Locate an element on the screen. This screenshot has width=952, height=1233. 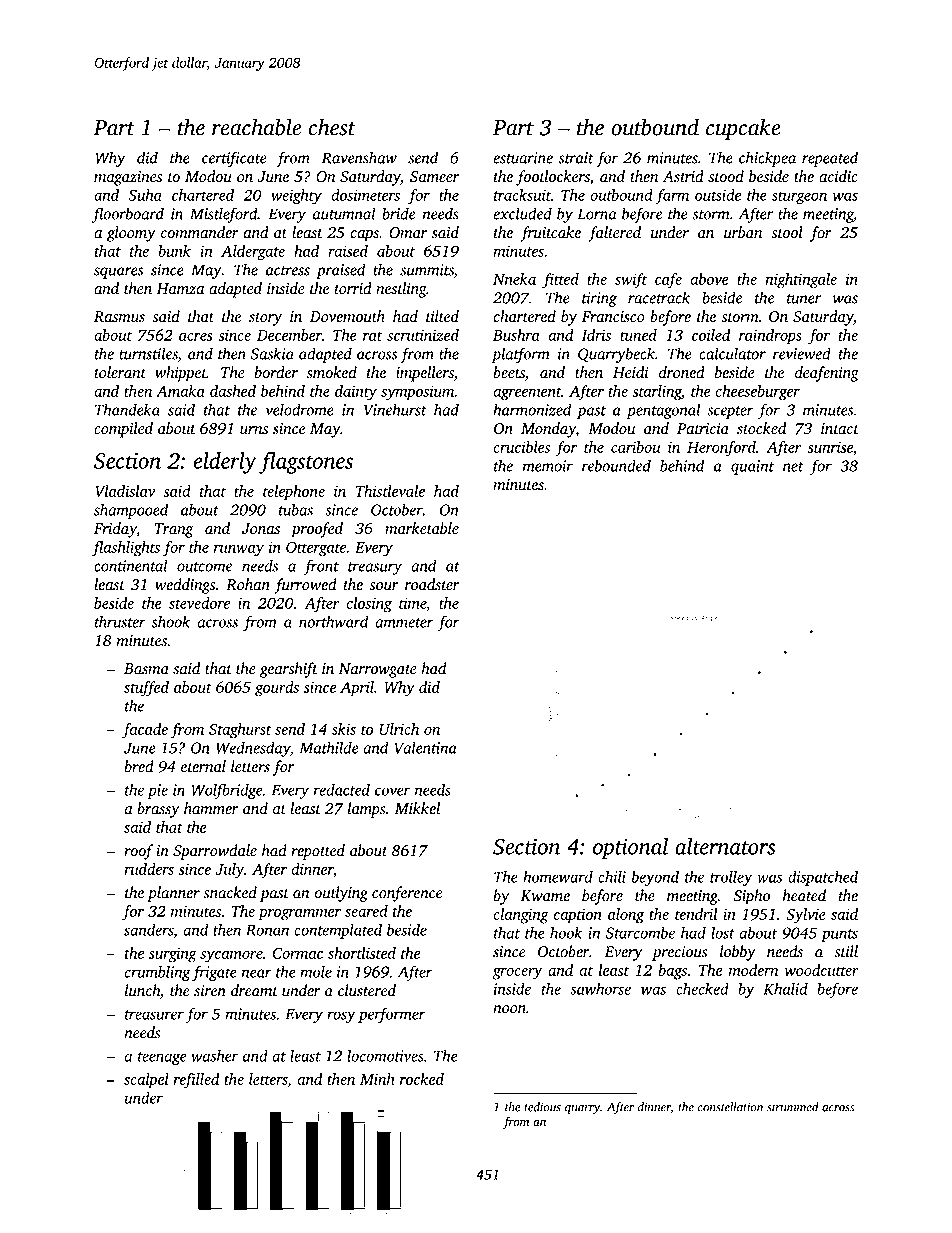
Nneka is located at coordinates (514, 279).
